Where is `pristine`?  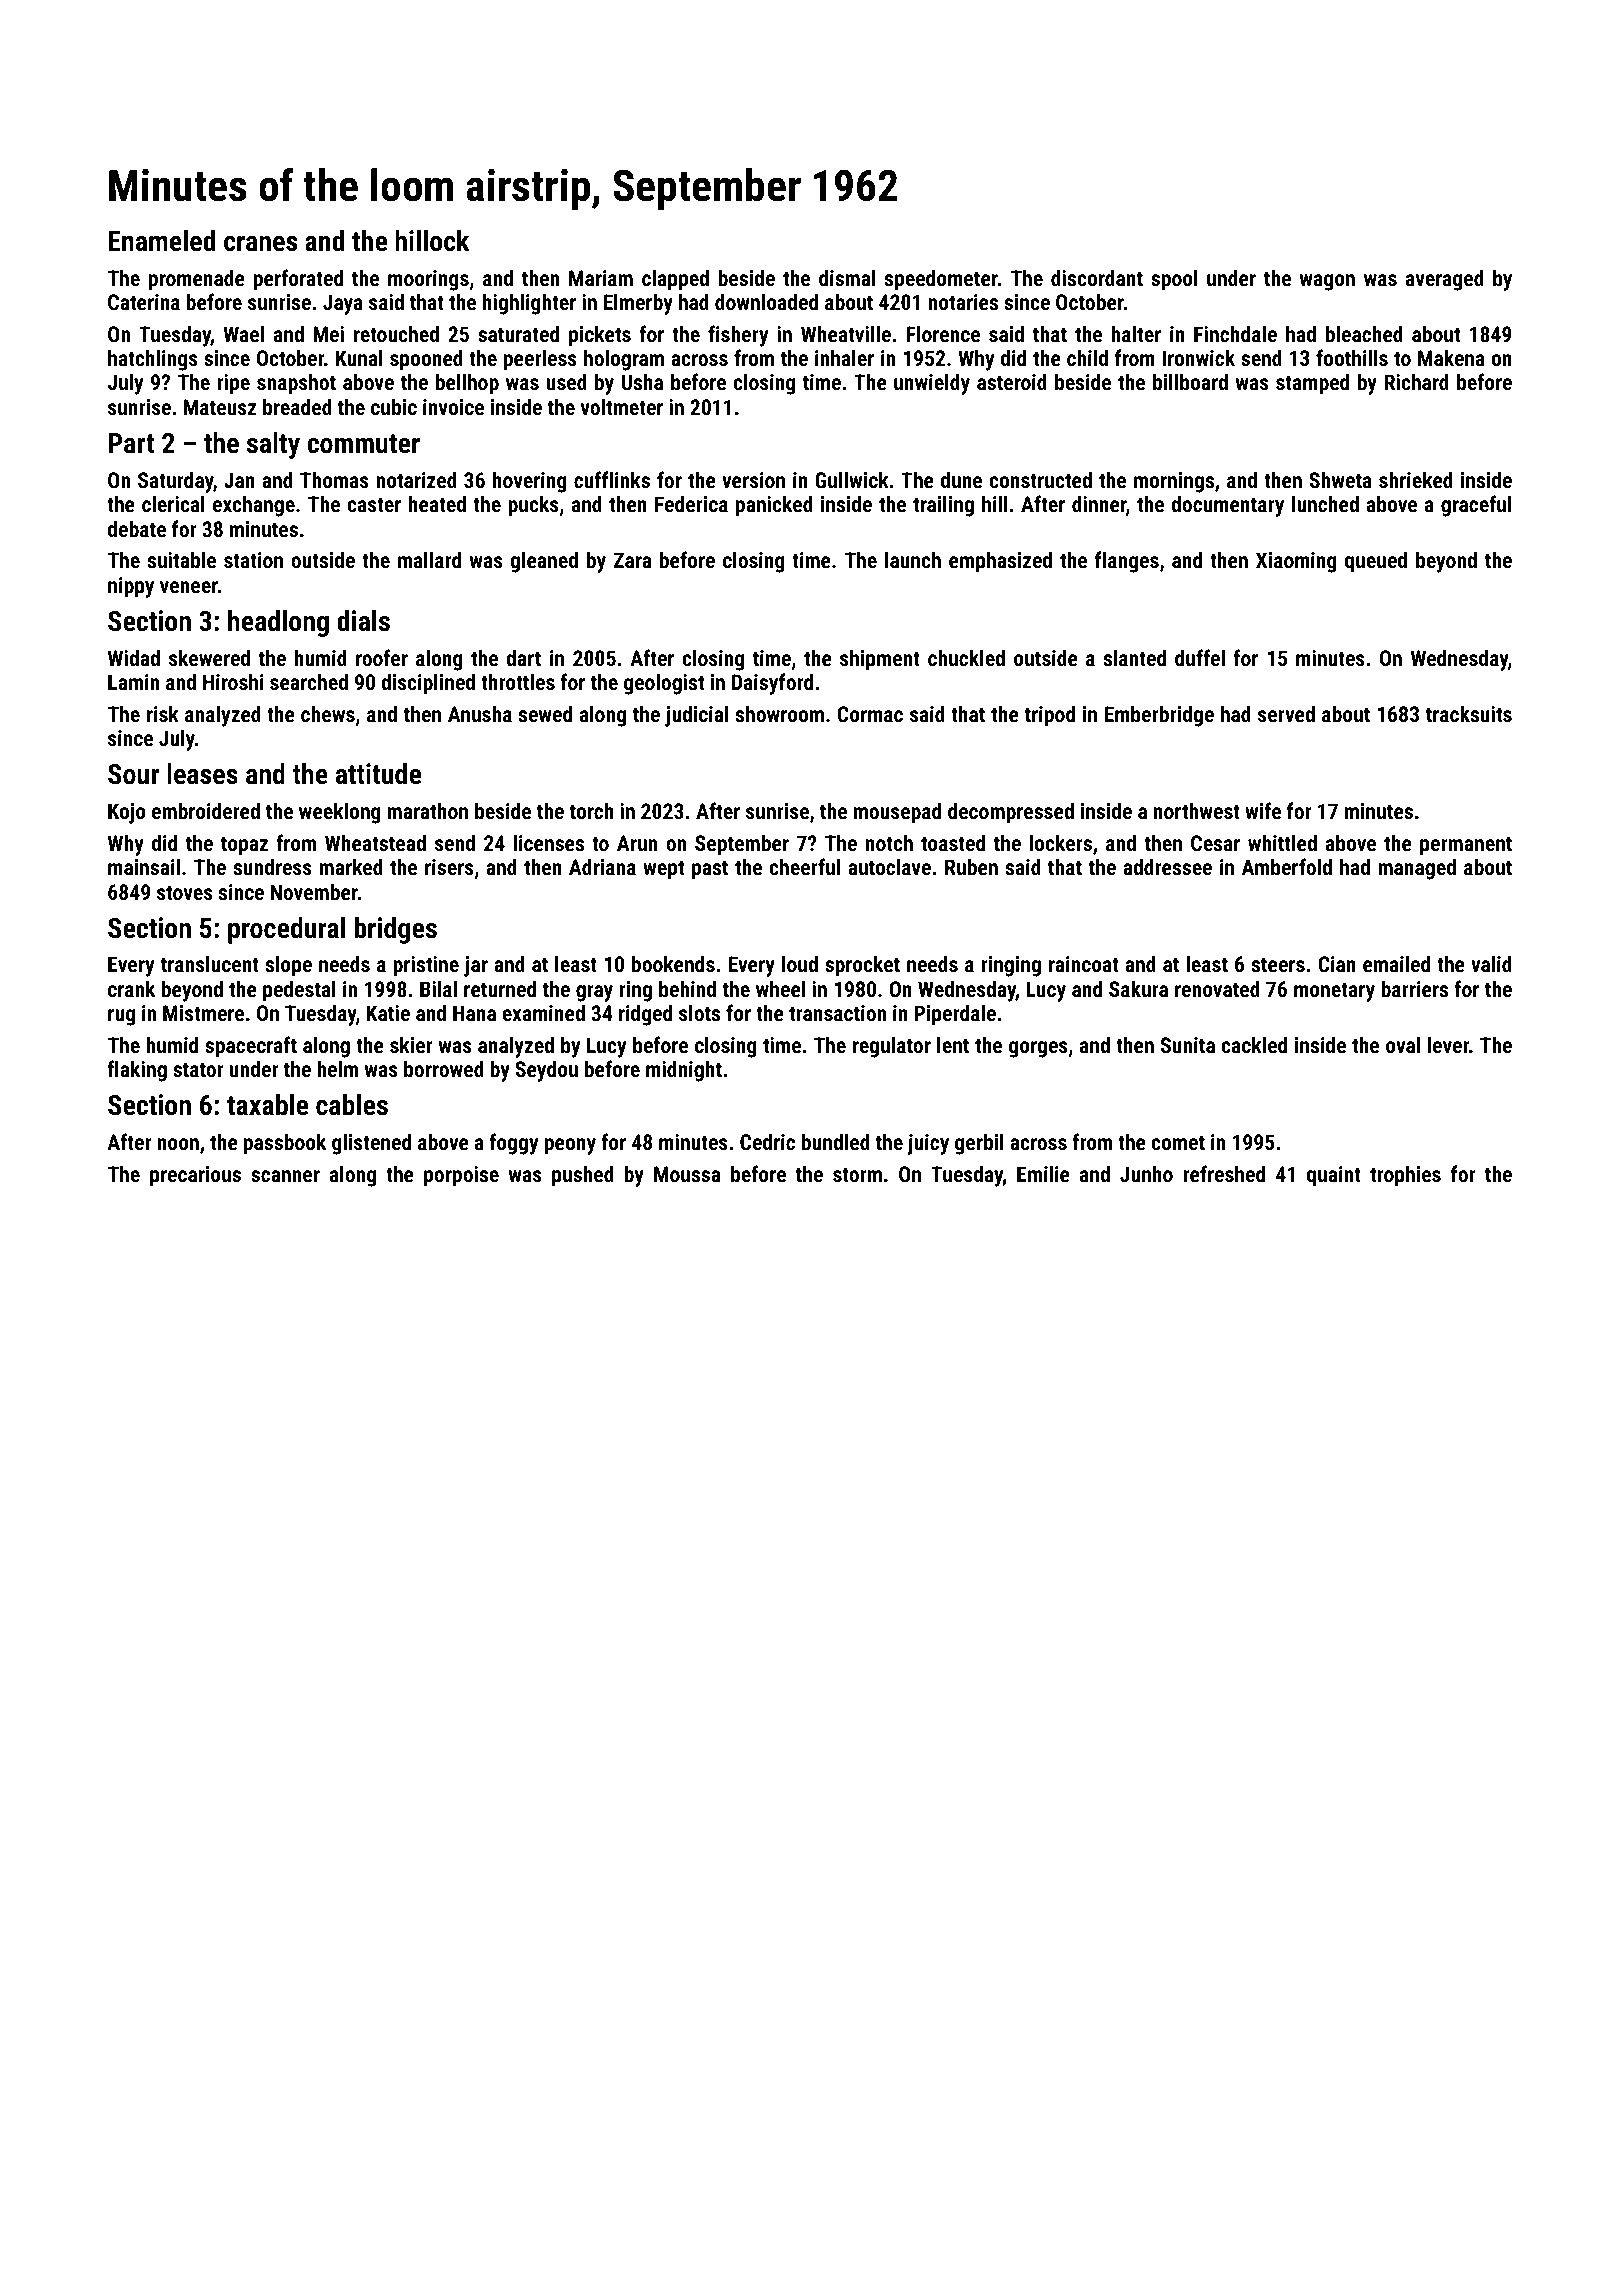
pristine is located at coordinates (426, 966).
